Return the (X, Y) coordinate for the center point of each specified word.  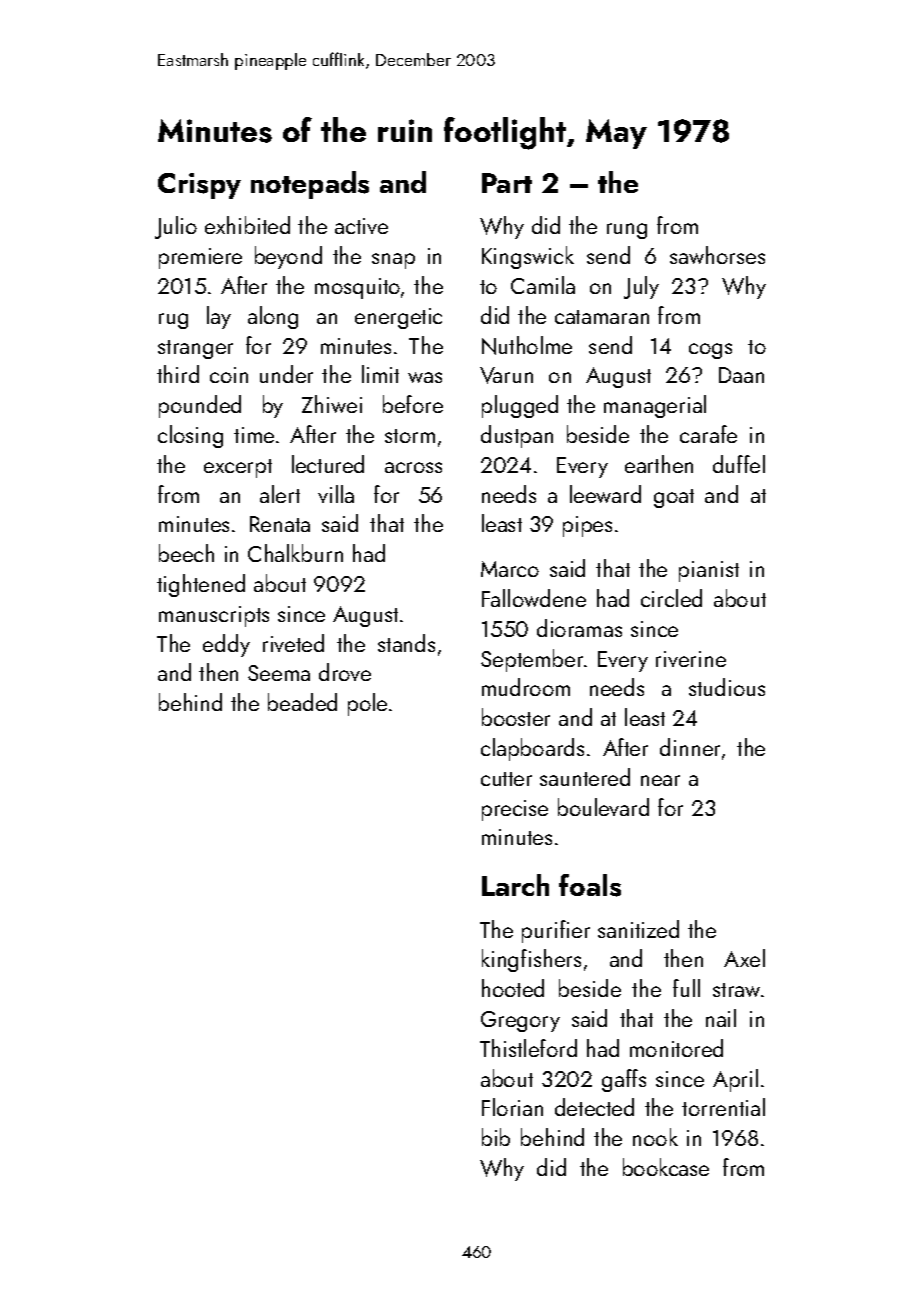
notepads (310, 185)
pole (367, 704)
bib (496, 1137)
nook (655, 1137)
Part (507, 183)
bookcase (666, 1167)
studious (727, 687)
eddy (226, 645)
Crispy (199, 186)
